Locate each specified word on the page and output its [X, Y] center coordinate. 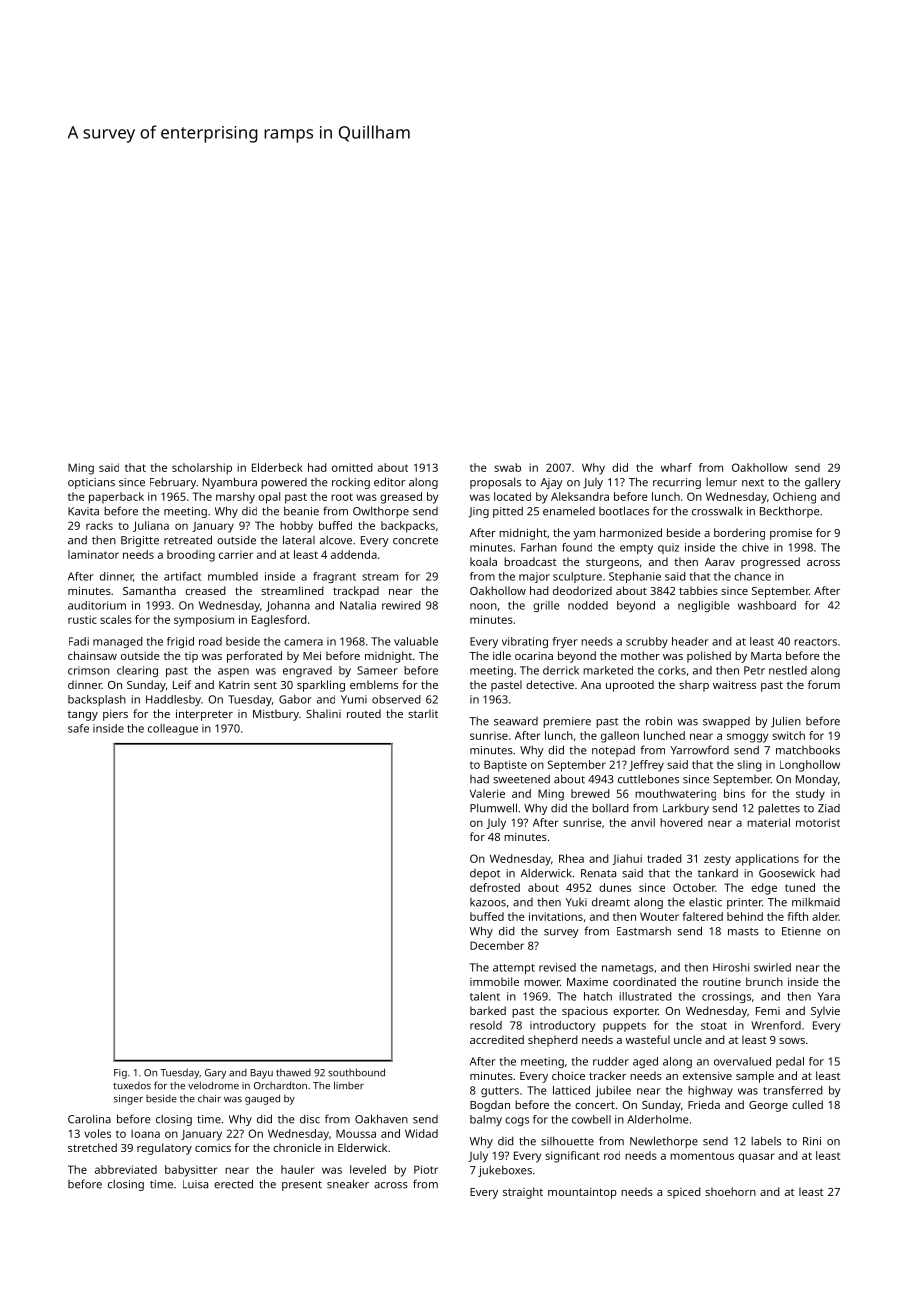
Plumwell [493, 808]
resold [486, 1025]
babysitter [191, 1171]
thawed [293, 1072]
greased [401, 498]
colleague [173, 729]
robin [659, 721]
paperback [116, 498]
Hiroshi [731, 967]
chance [752, 576]
